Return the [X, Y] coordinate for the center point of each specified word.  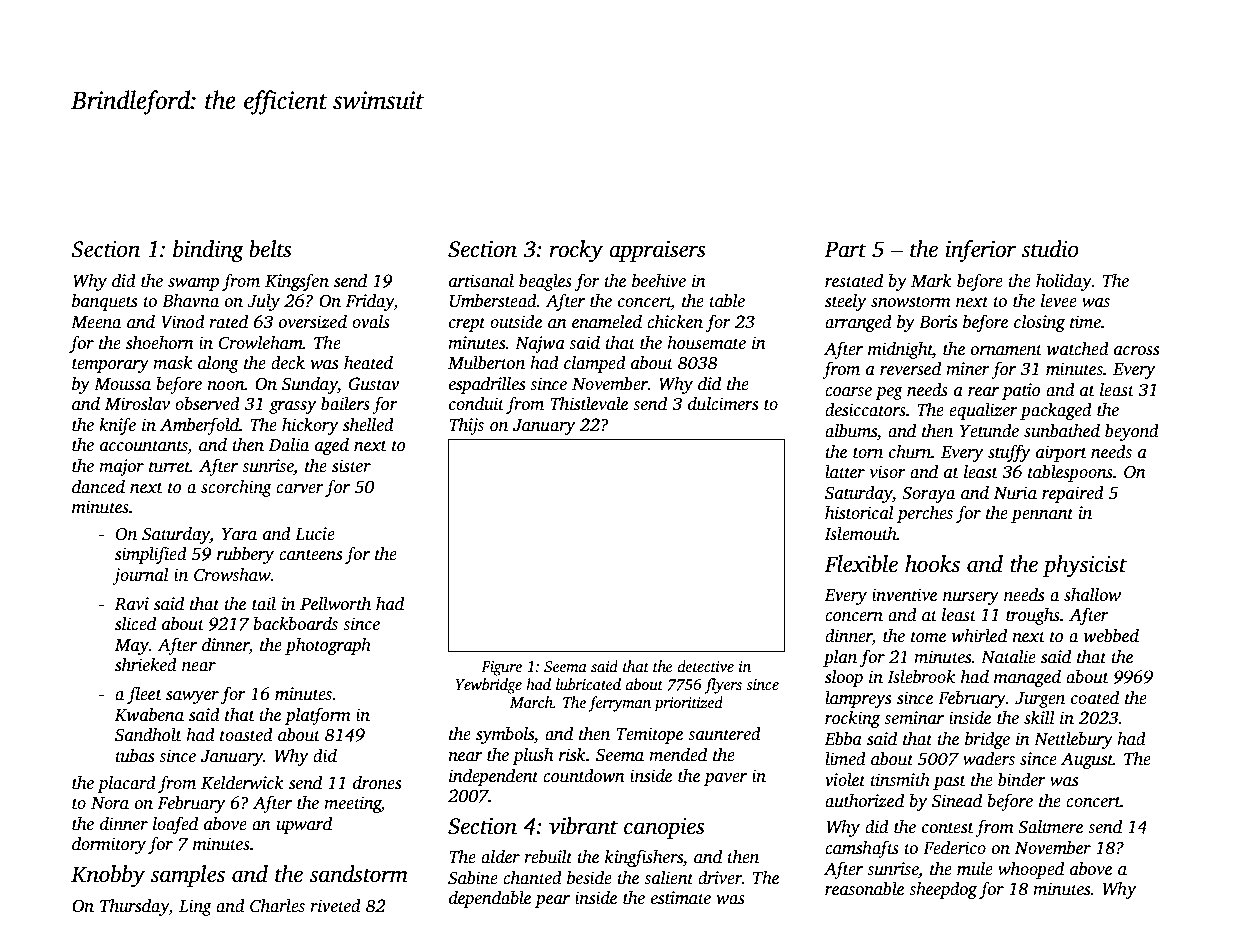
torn [868, 453]
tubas [134, 755]
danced [98, 486]
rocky [576, 251]
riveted [335, 906]
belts [270, 249]
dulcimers [723, 404]
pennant [1042, 515]
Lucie [315, 534]
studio [1050, 249]
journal [141, 576]
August [1087, 760]
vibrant [583, 826]
